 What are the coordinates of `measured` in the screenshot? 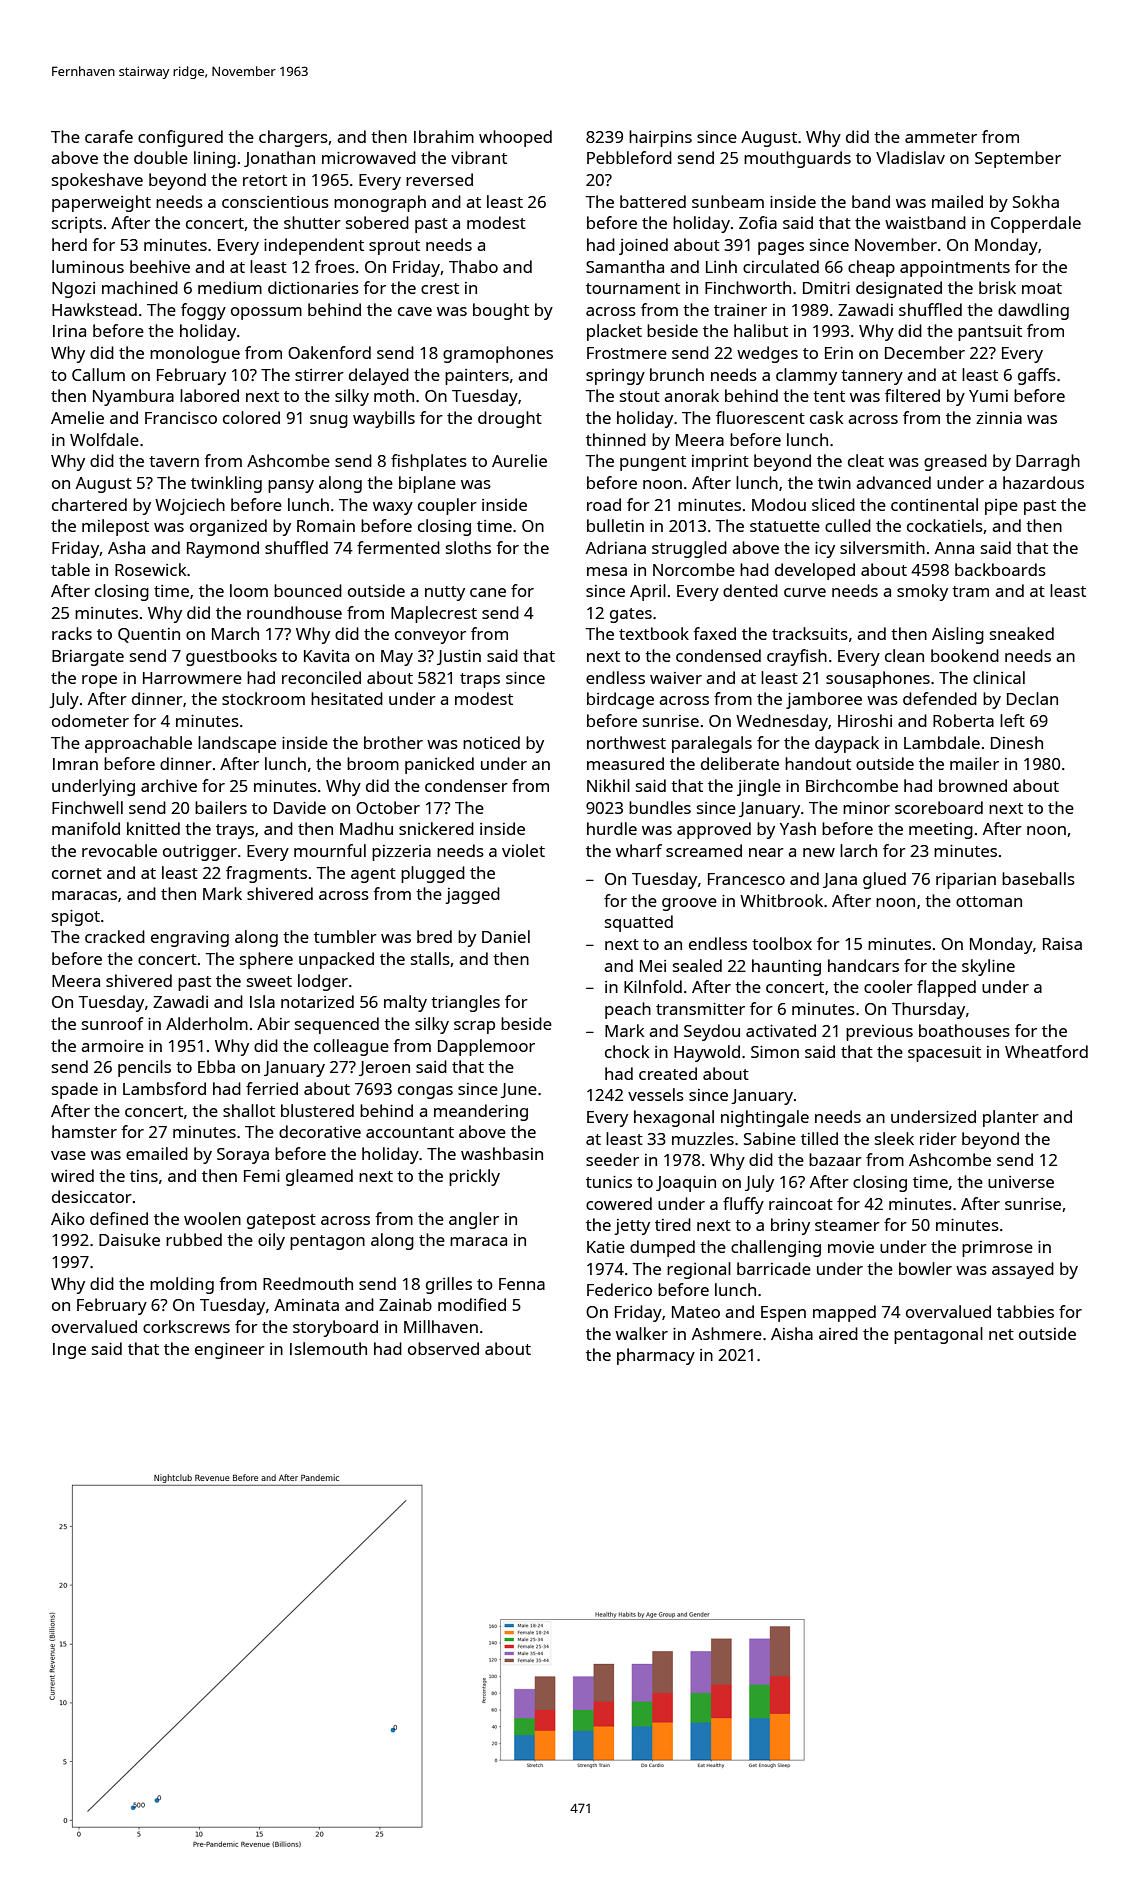 It's located at (625, 763).
